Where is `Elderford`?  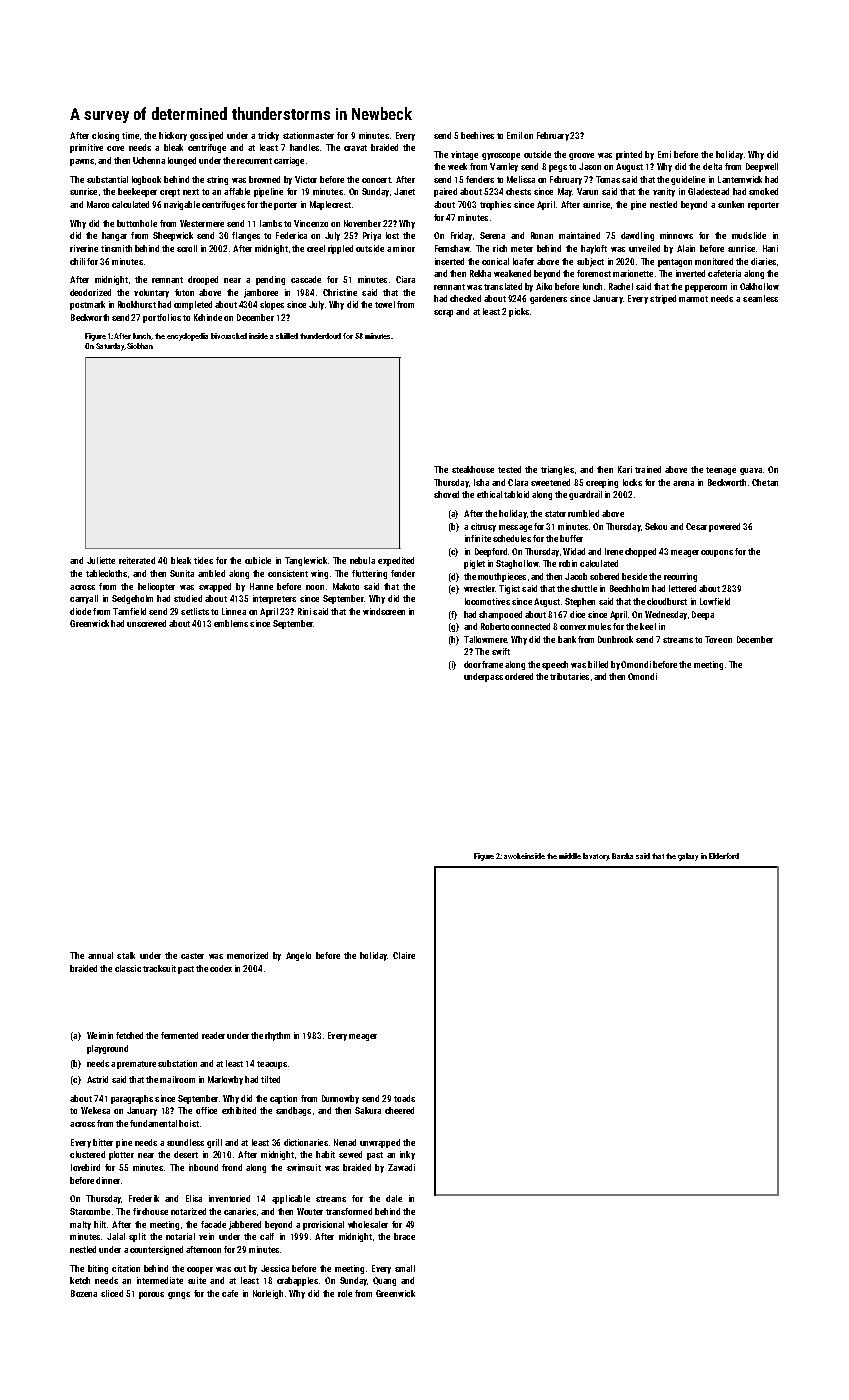
Elderford is located at coordinates (724, 856).
